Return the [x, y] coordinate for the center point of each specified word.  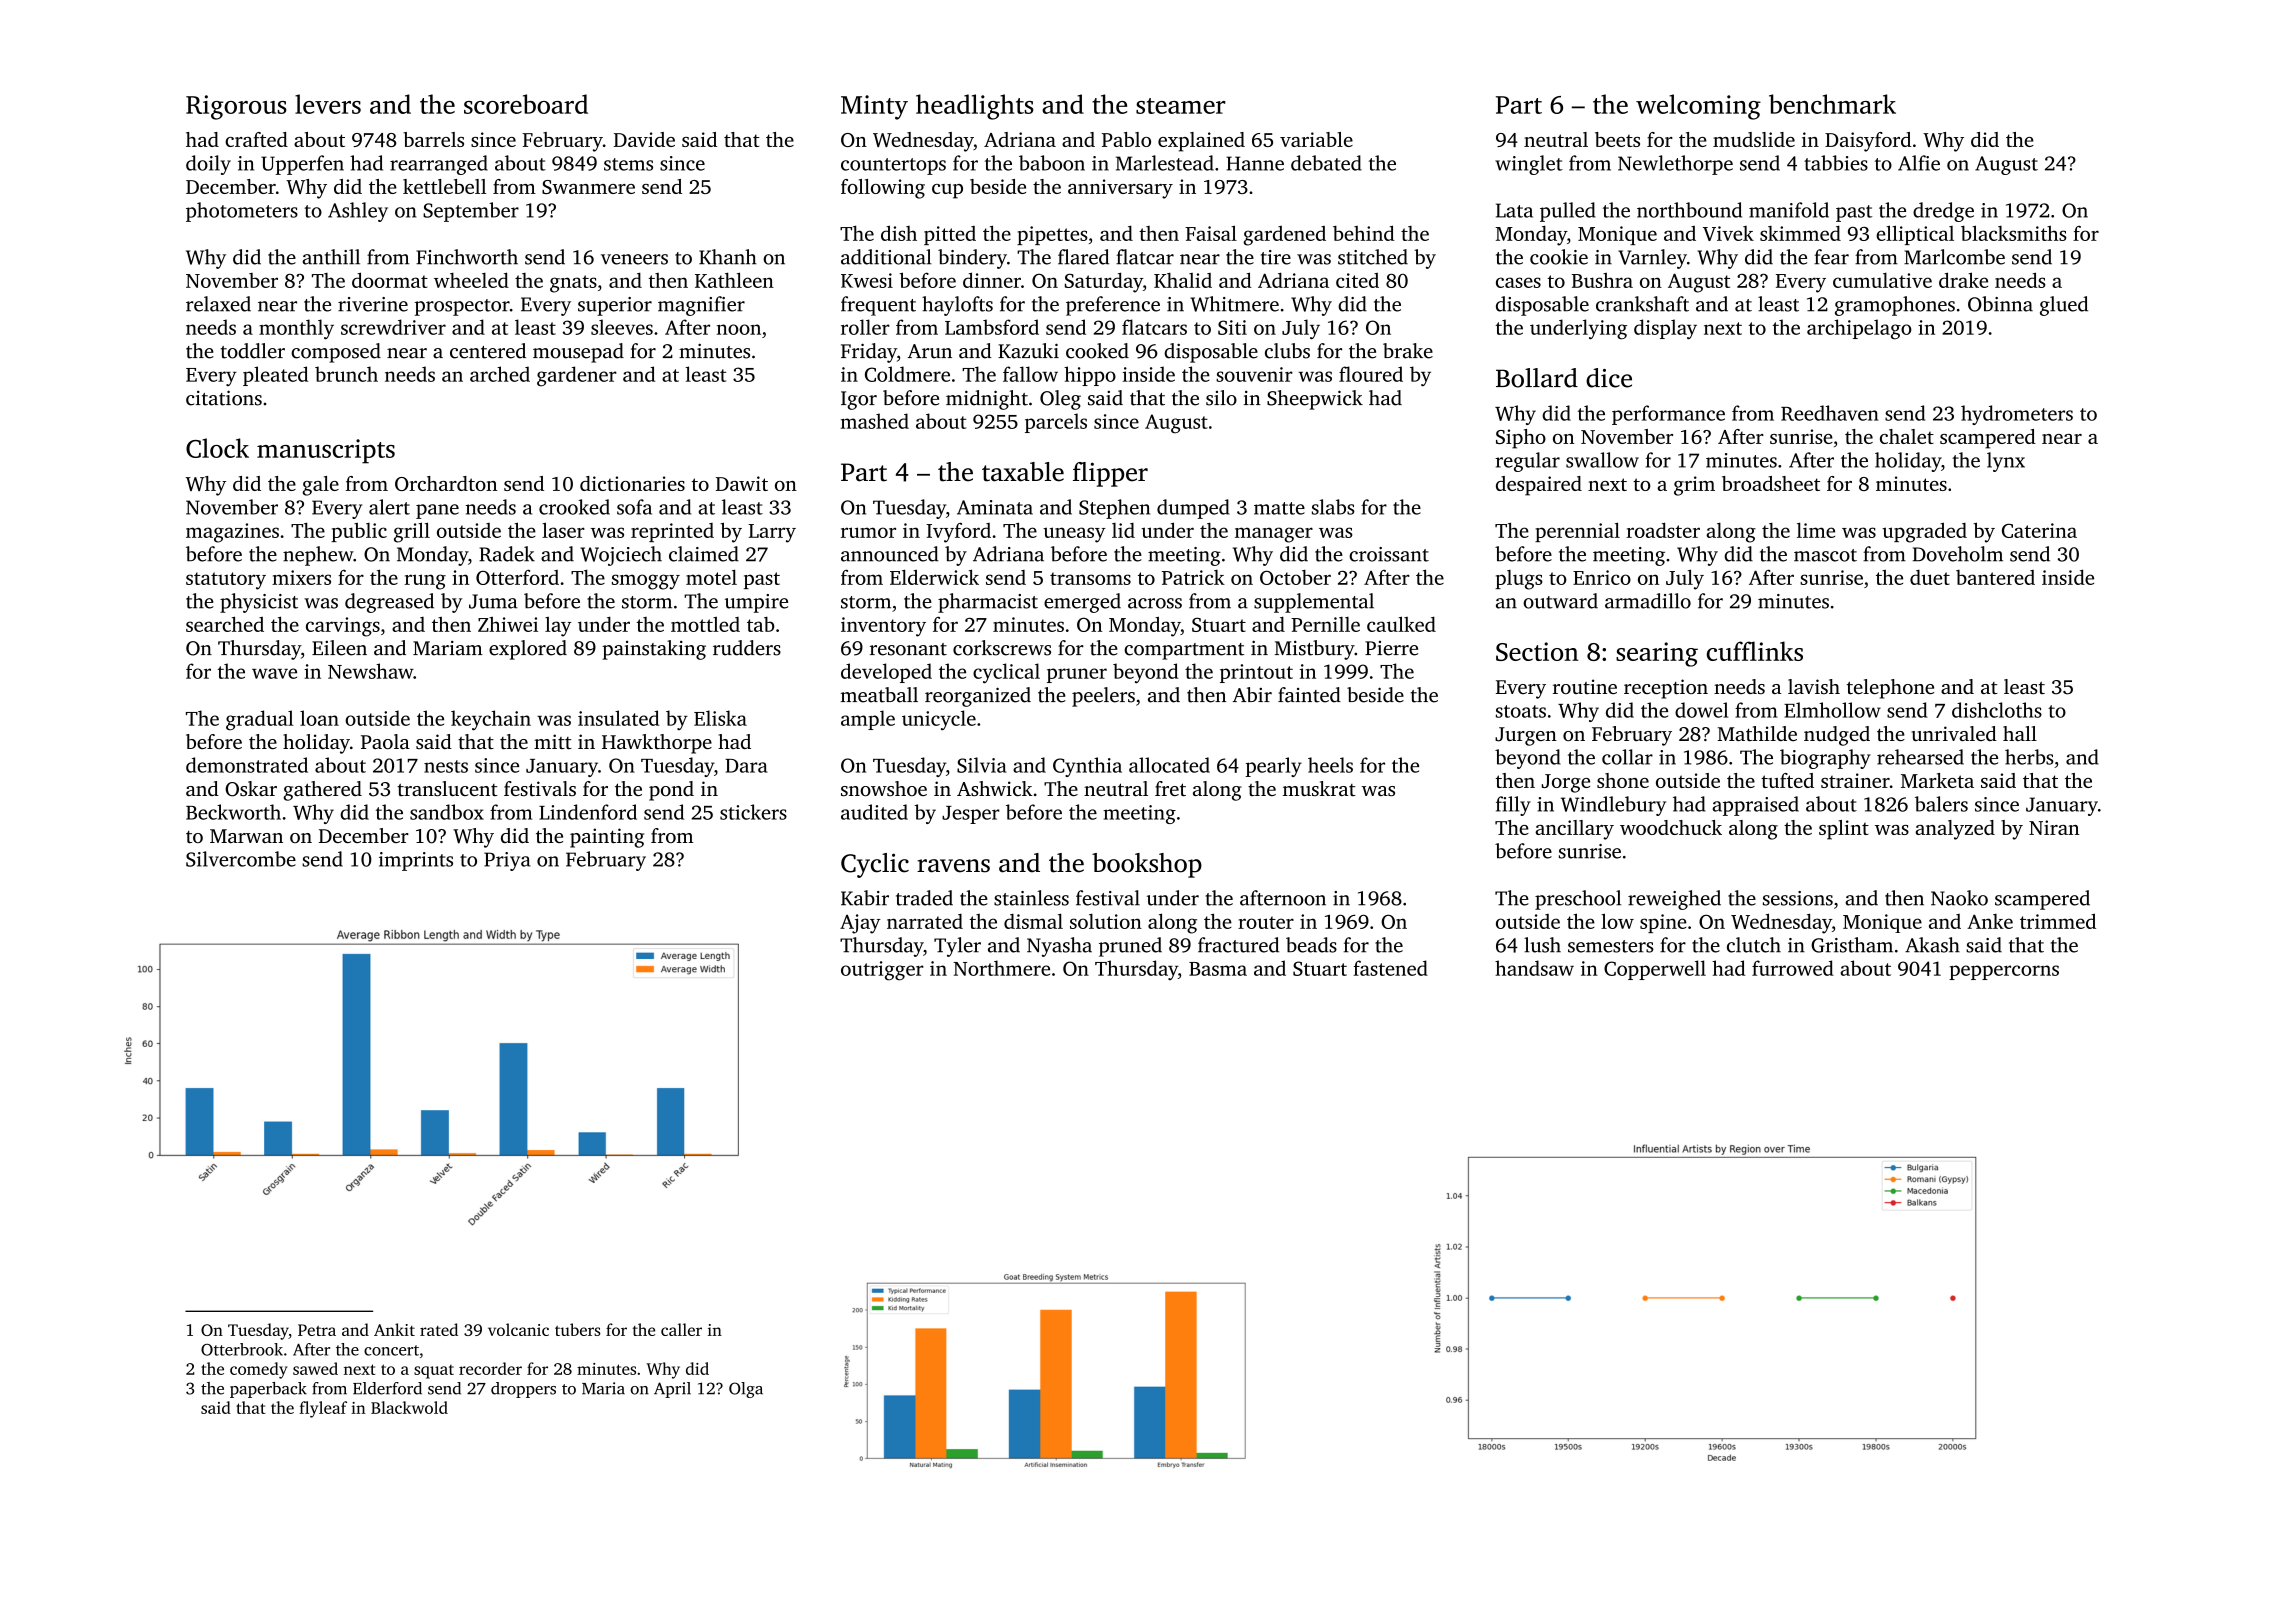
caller [681, 1329]
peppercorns [2004, 972]
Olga [746, 1390]
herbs [2029, 757]
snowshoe [884, 788]
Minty [874, 107]
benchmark [1832, 104]
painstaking [654, 650]
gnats [573, 284]
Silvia [982, 765]
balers [1941, 804]
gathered [322, 791]
